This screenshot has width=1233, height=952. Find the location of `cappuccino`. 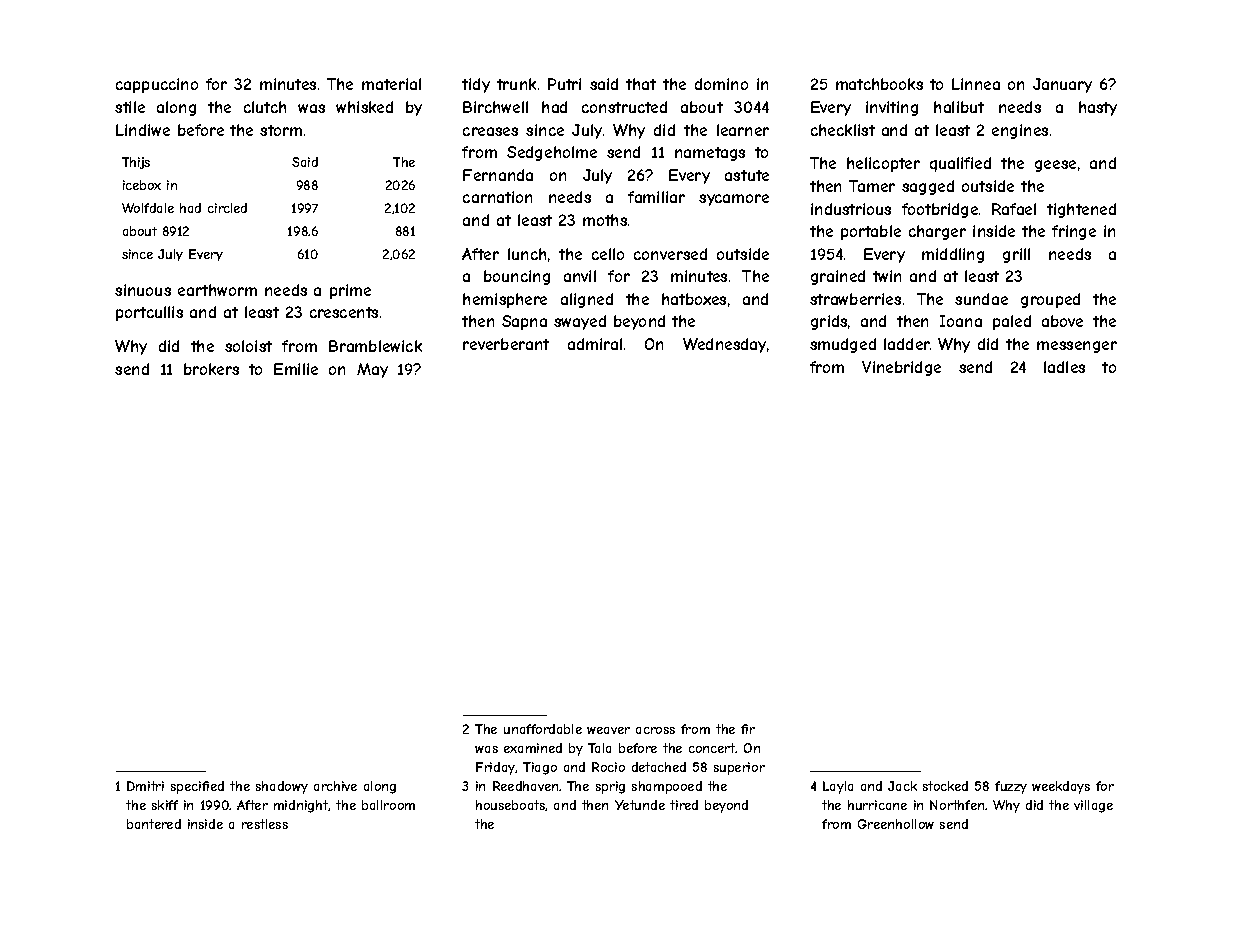

cappuccino is located at coordinates (157, 85).
